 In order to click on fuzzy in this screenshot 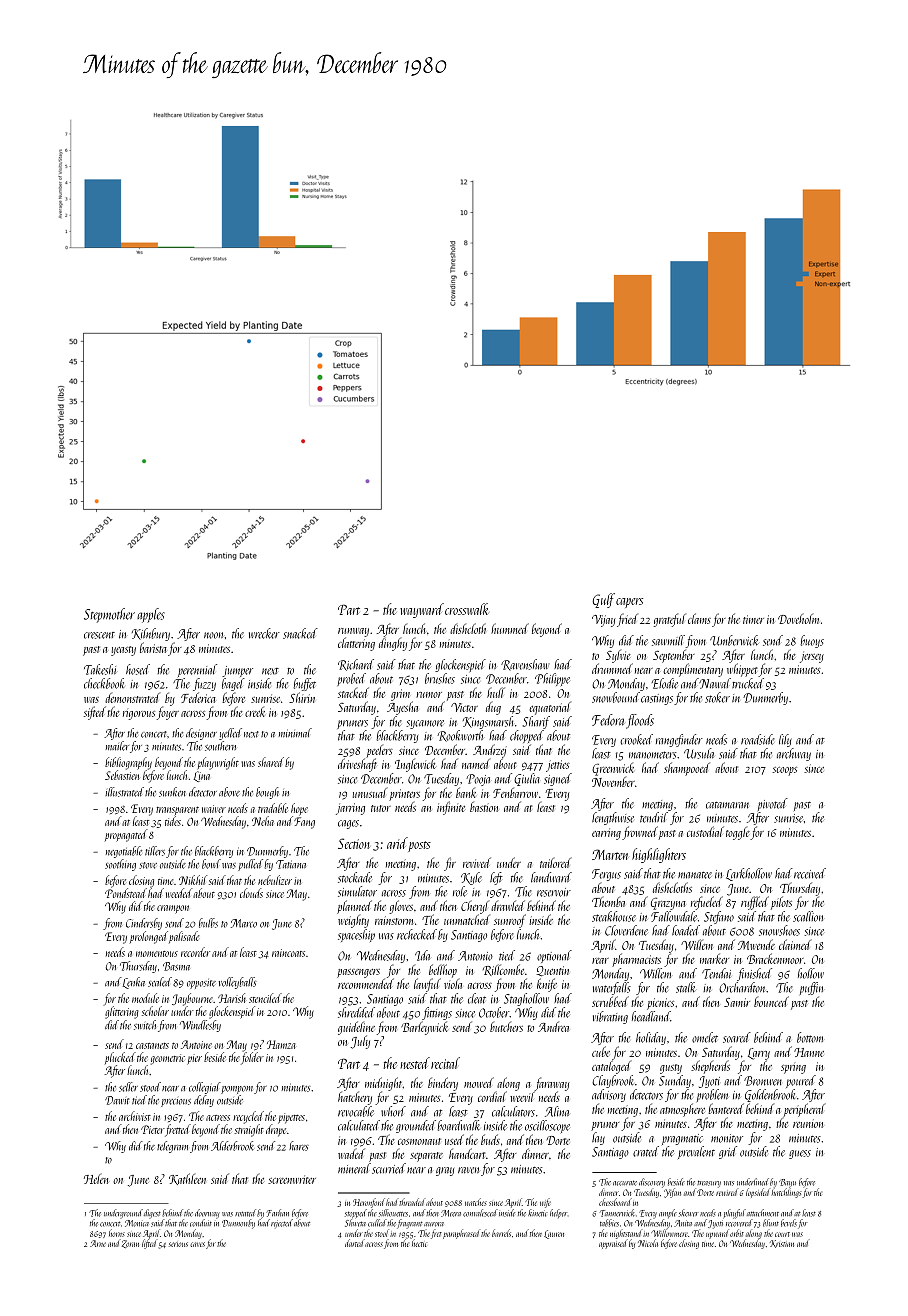, I will do `click(204, 684)`.
